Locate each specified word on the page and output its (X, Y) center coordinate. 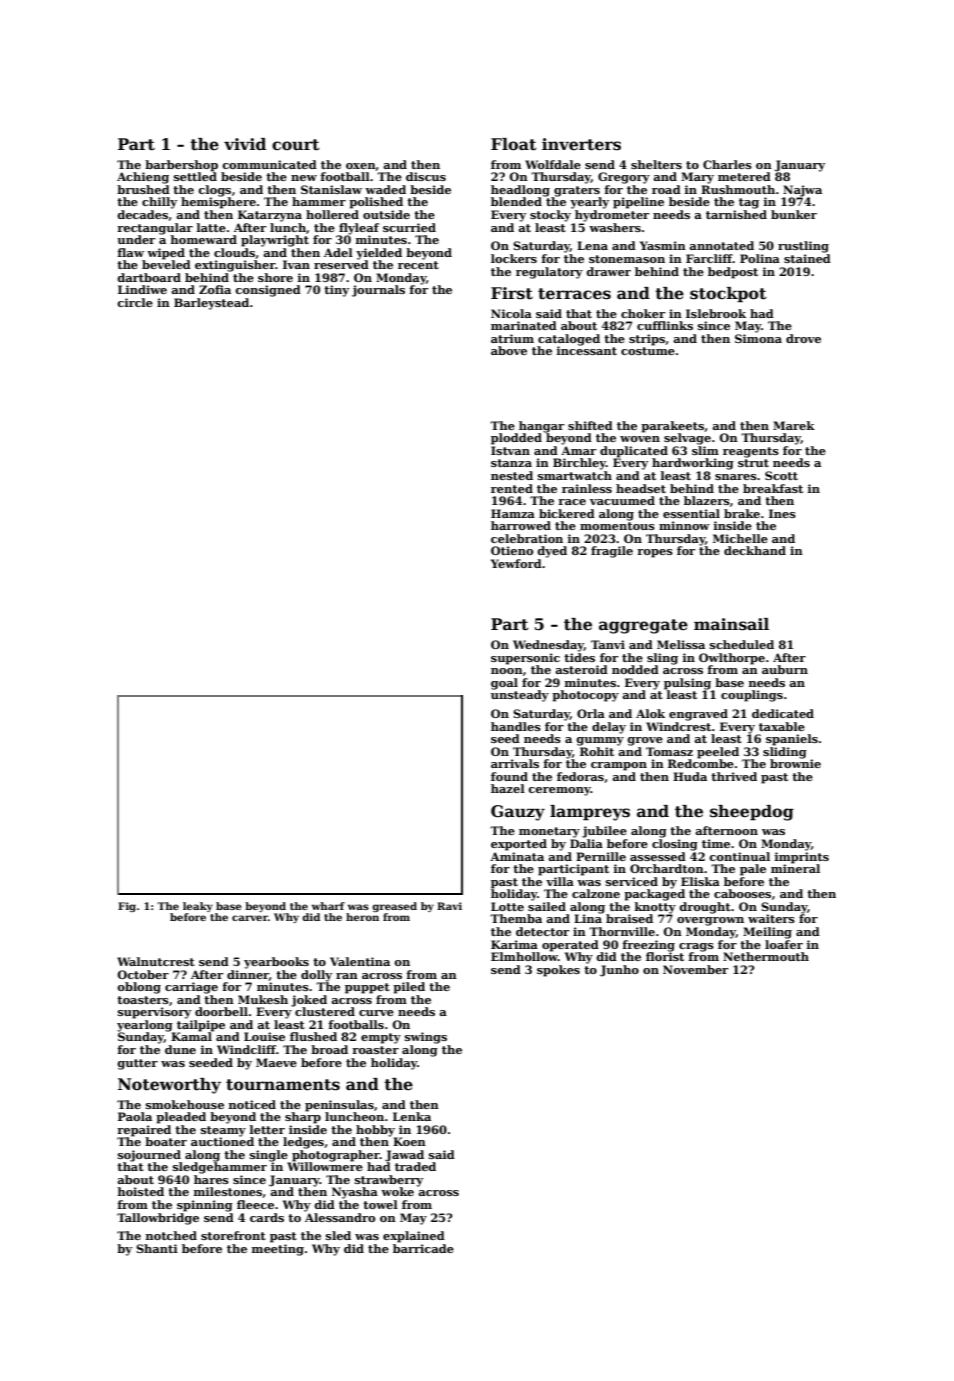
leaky (198, 907)
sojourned (149, 1156)
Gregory (624, 178)
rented (512, 488)
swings (426, 1038)
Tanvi (608, 644)
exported (519, 845)
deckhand (755, 550)
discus (426, 176)
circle (135, 302)
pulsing (687, 684)
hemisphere (218, 203)
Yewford (516, 563)
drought (705, 908)
